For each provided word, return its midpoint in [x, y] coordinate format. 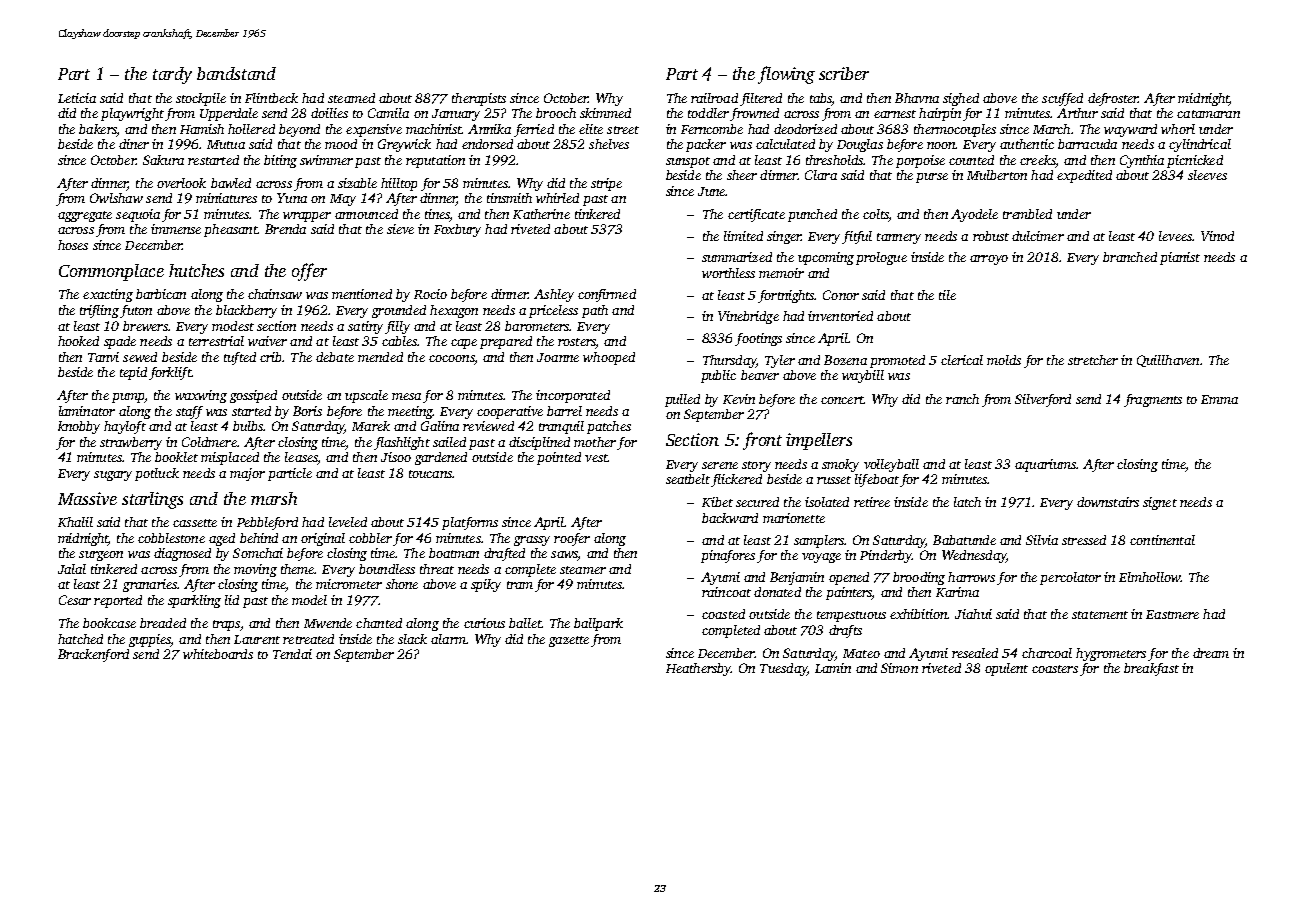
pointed [559, 458]
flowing [786, 75]
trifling [99, 311]
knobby [79, 427]
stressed [1084, 540]
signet [1160, 503]
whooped [609, 358]
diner [134, 144]
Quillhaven [1168, 361]
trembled [1027, 214]
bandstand [236, 73]
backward [730, 518]
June [711, 191]
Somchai [258, 553]
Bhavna [917, 98]
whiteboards [218, 654]
